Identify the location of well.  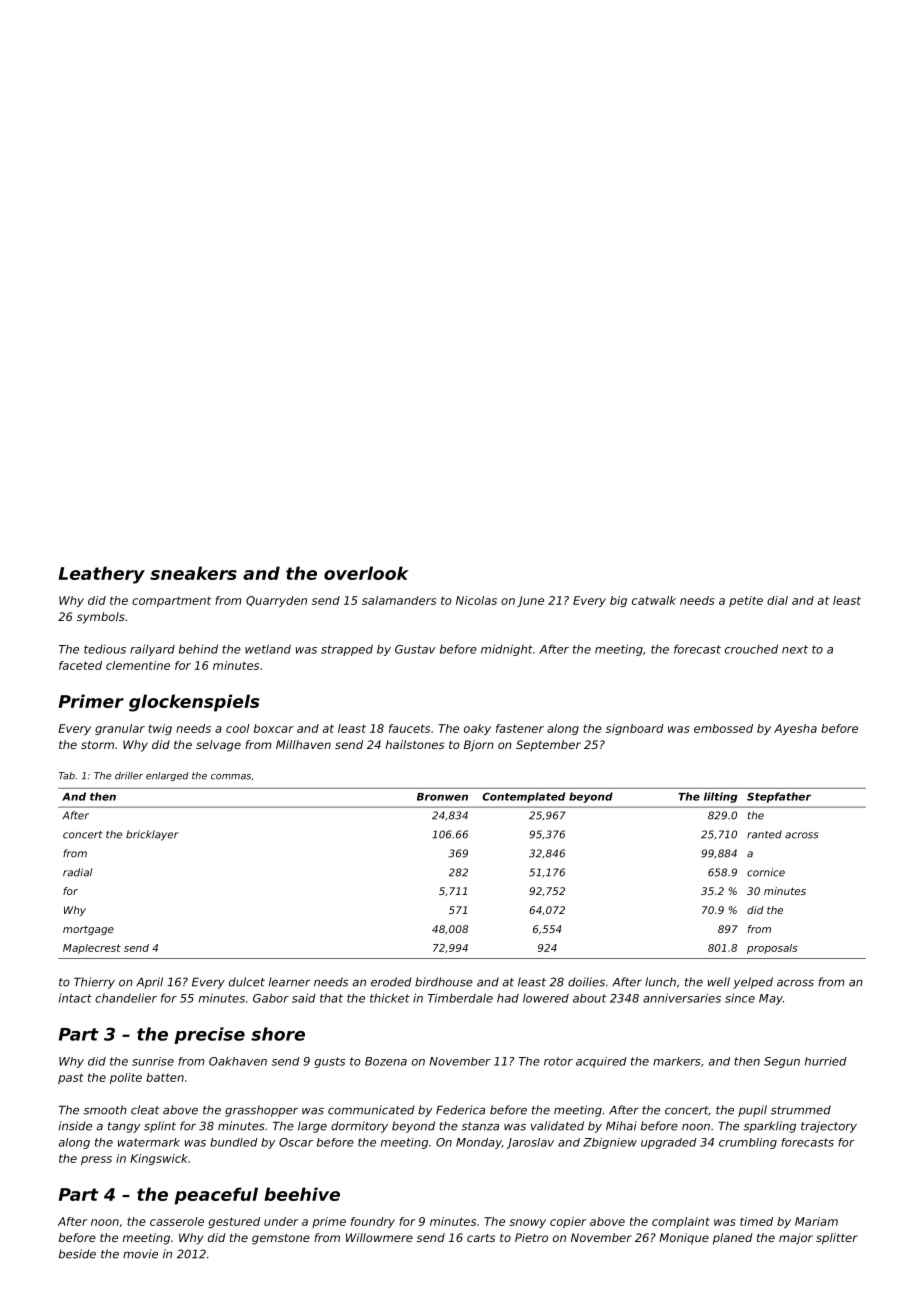
(719, 982).
